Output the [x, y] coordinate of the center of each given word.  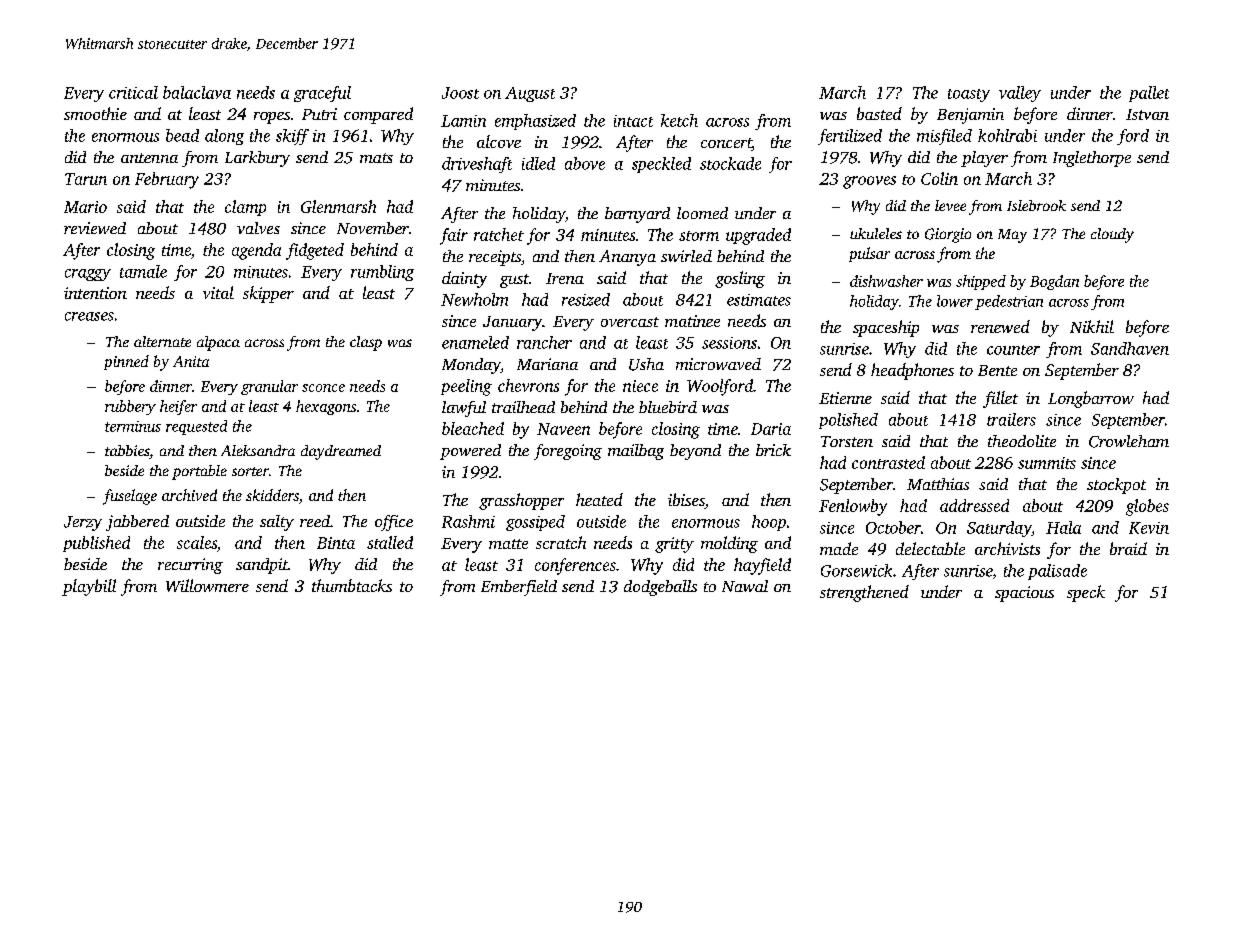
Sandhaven [1130, 348]
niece [640, 386]
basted [879, 113]
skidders [272, 495]
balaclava [197, 92]
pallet [1149, 94]
